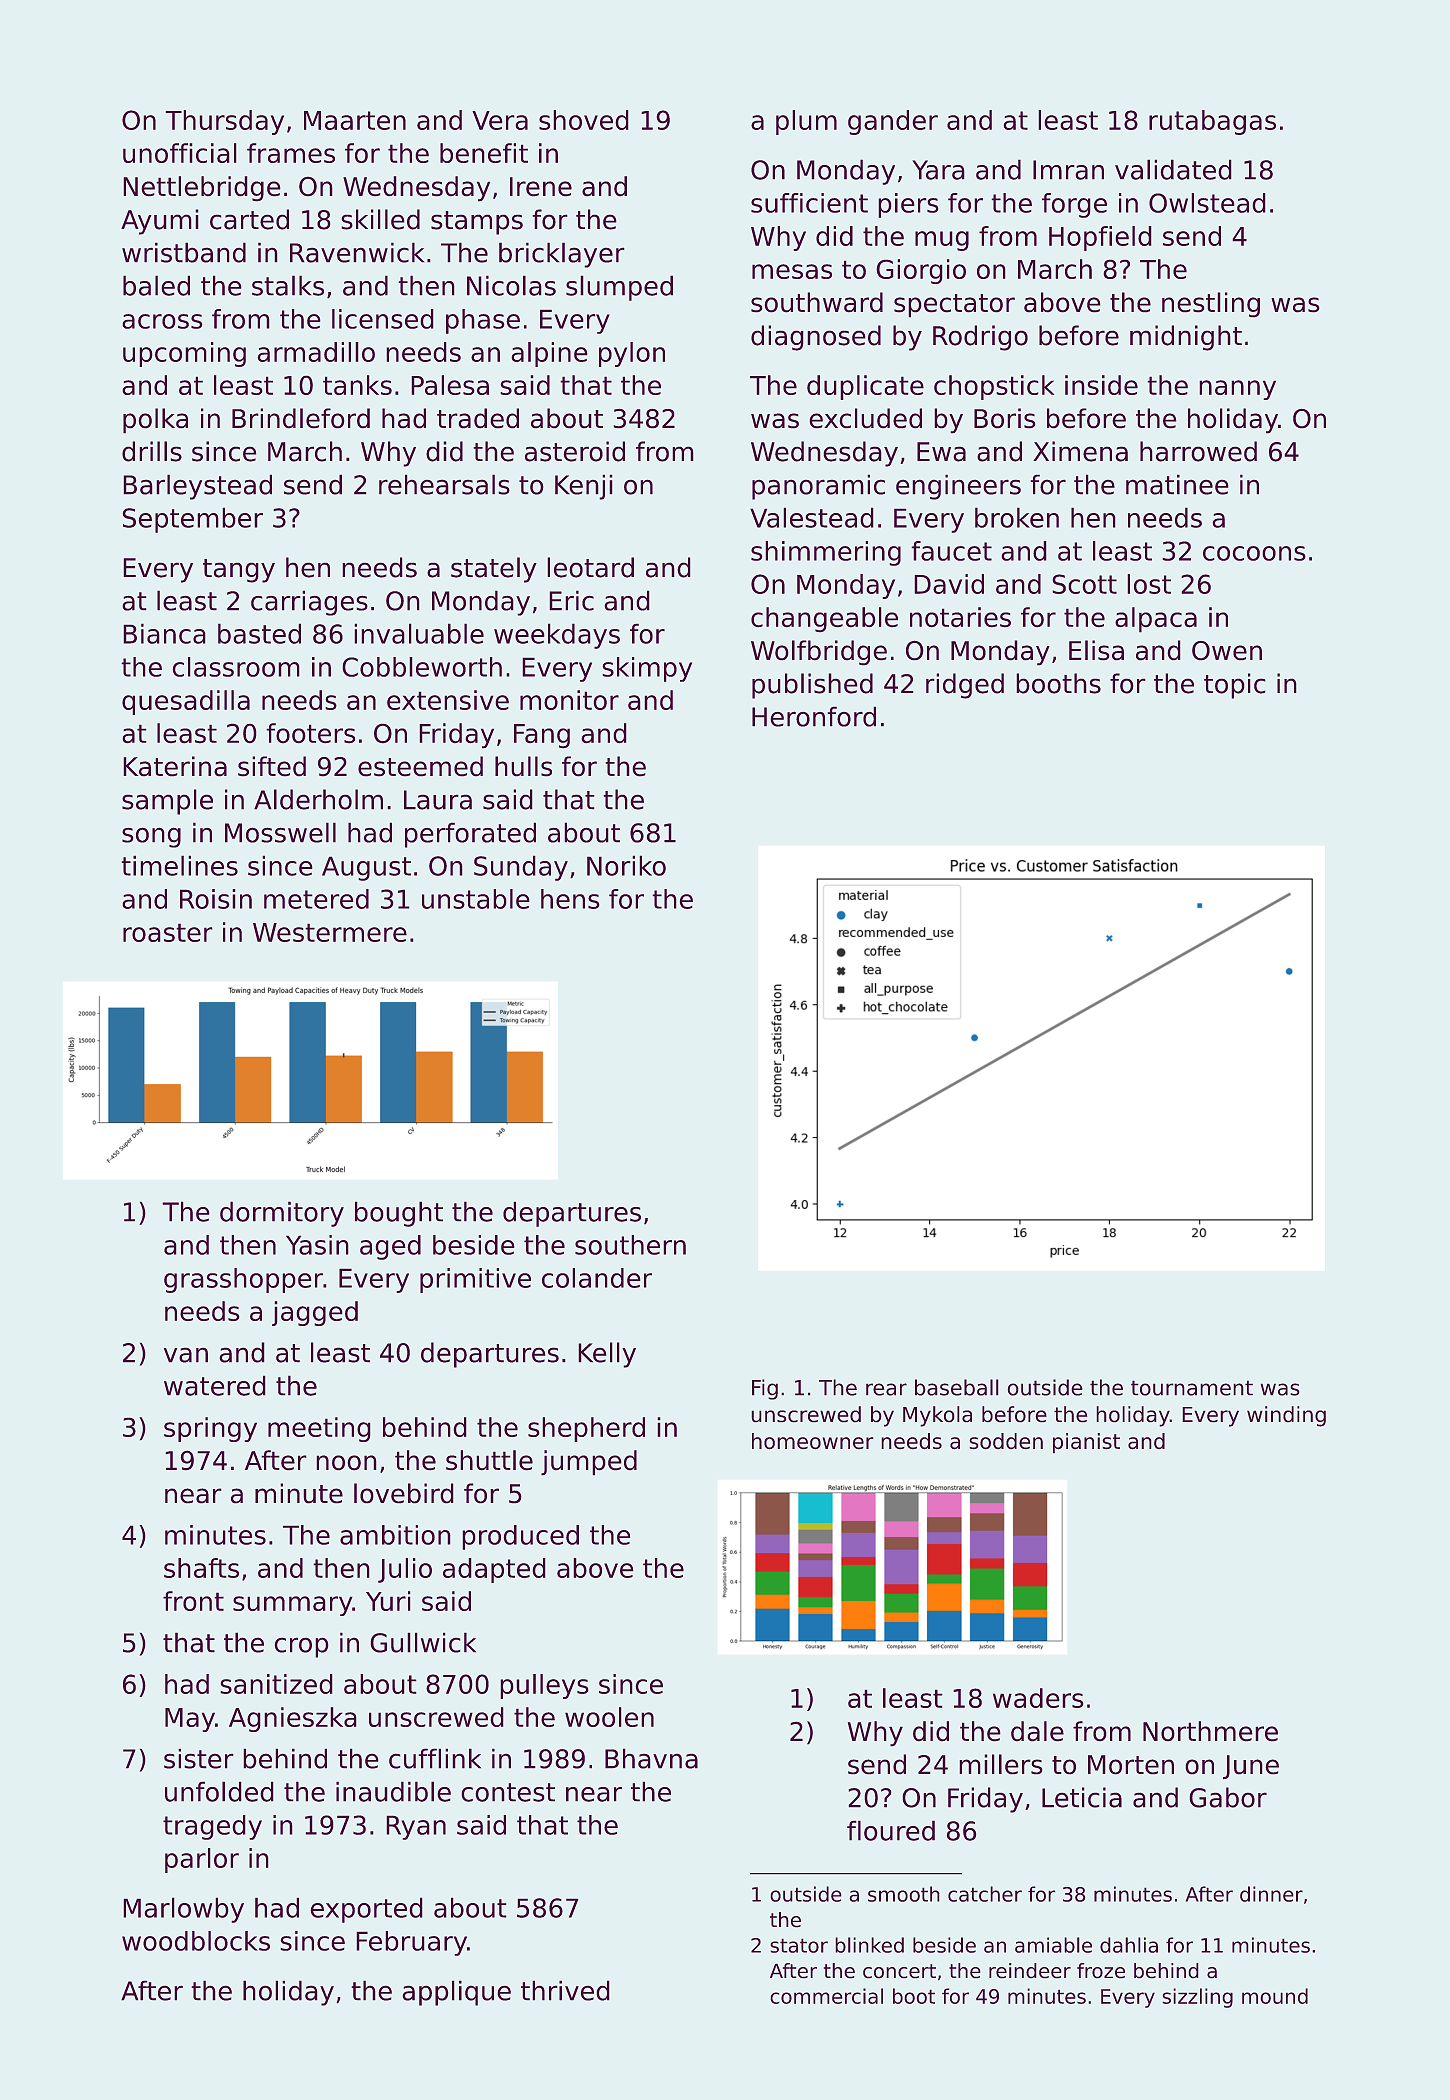 This screenshot has height=2100, width=1450. What do you see at coordinates (607, 1355) in the screenshot?
I see `Kelly` at bounding box center [607, 1355].
